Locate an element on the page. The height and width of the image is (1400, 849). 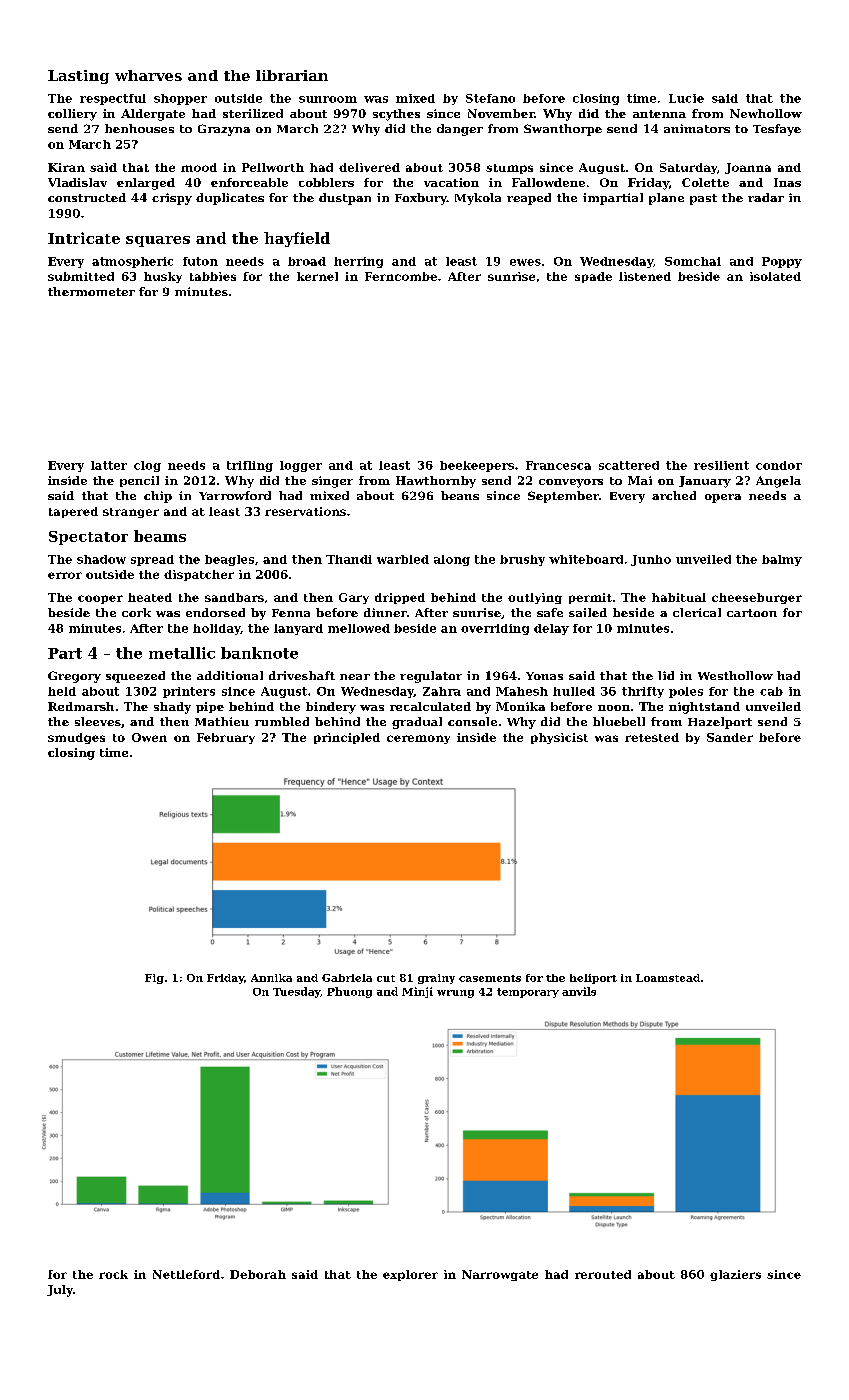
Phuong is located at coordinates (349, 992).
